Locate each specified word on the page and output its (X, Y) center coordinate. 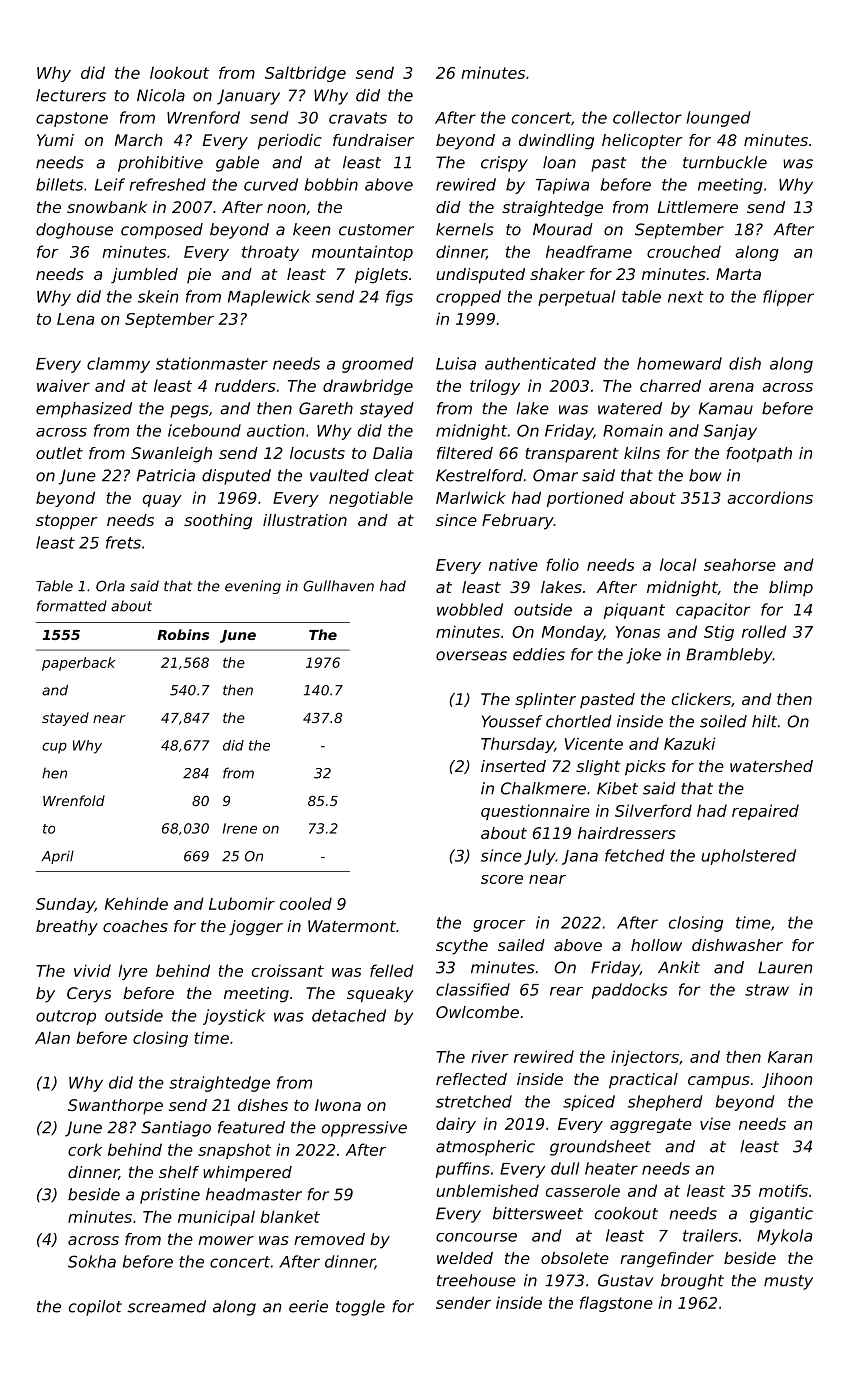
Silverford (653, 810)
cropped (468, 298)
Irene (240, 828)
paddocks (630, 991)
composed (162, 231)
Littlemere (698, 207)
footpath (759, 455)
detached (349, 1015)
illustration (305, 520)
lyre (133, 972)
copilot (95, 1308)
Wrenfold (74, 800)
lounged (718, 119)
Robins (183, 634)
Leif (110, 184)
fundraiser (373, 140)
